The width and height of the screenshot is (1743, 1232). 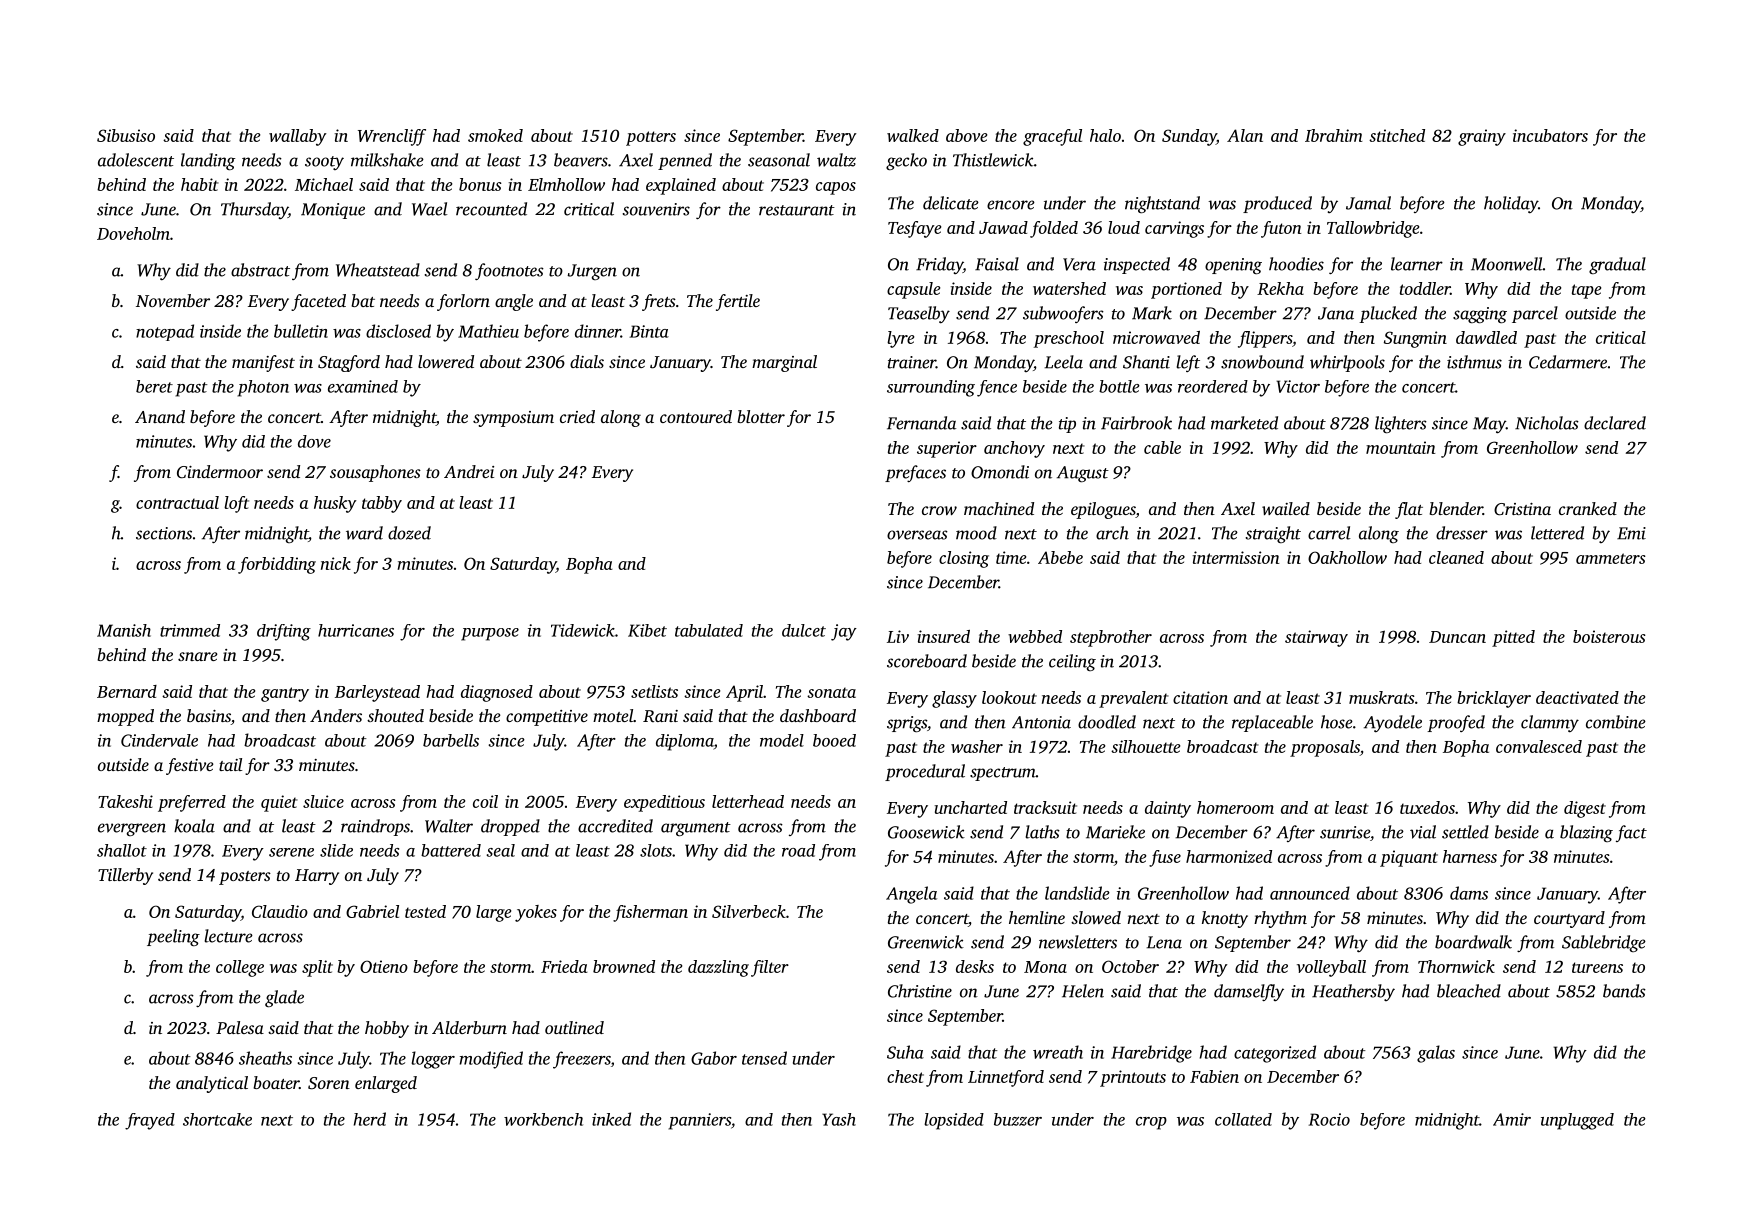 What do you see at coordinates (1631, 533) in the screenshot?
I see `Emi` at bounding box center [1631, 533].
